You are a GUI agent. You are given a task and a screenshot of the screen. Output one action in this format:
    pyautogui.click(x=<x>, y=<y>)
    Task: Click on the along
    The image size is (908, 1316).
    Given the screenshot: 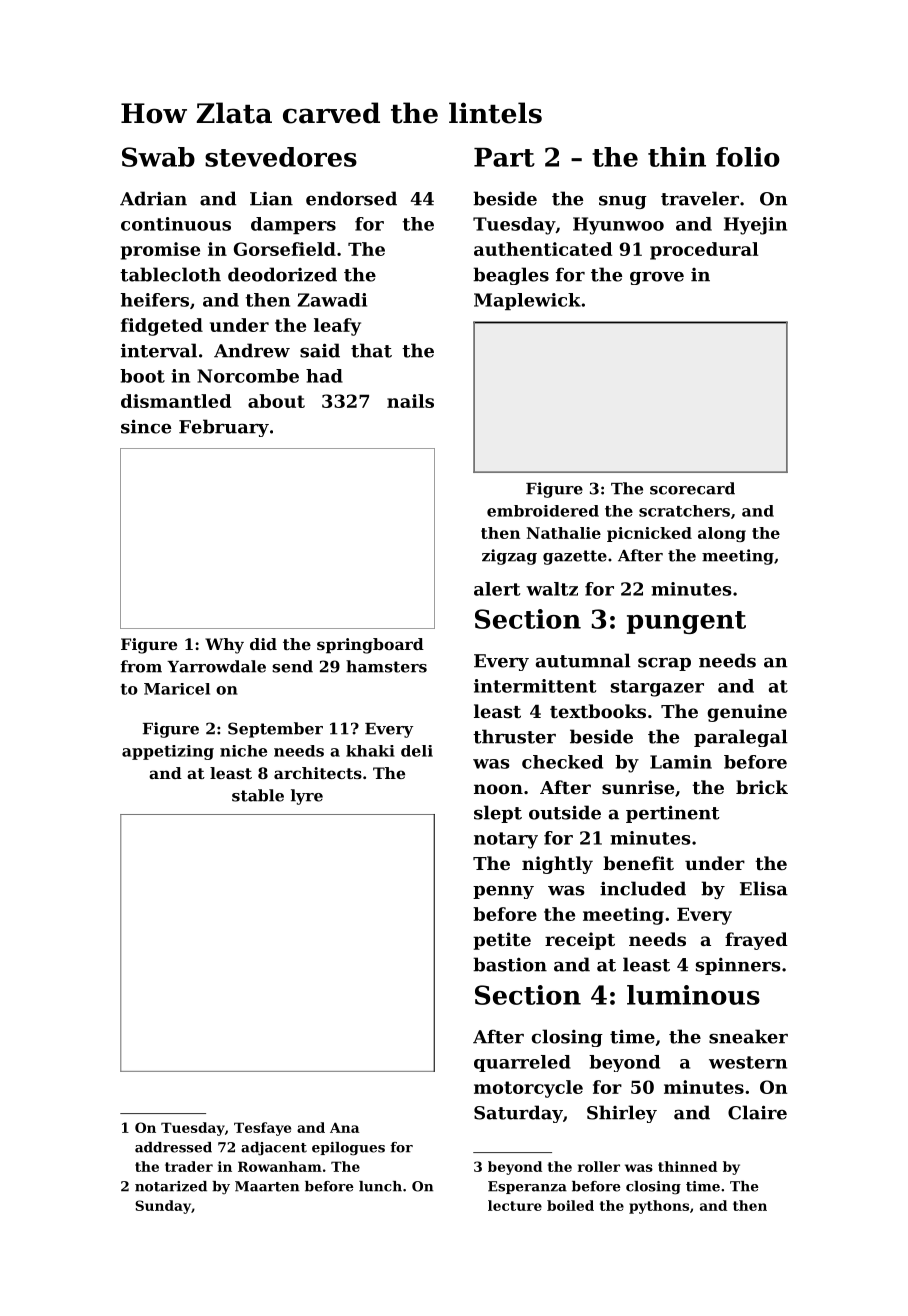 What is the action you would take?
    pyautogui.click(x=722, y=534)
